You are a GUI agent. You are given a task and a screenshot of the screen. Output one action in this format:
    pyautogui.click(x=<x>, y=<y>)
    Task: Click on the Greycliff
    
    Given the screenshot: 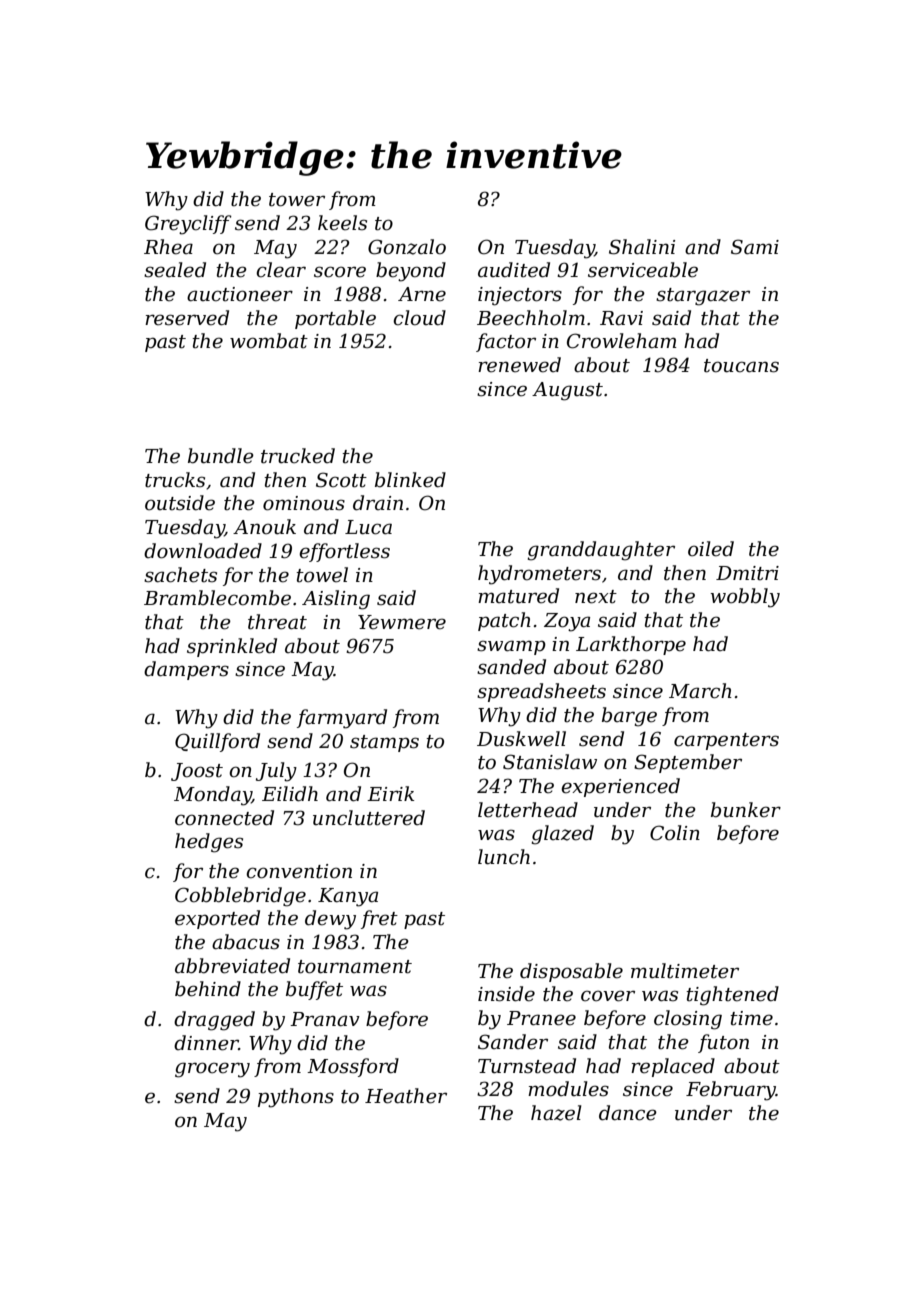 What is the action you would take?
    pyautogui.click(x=188, y=225)
